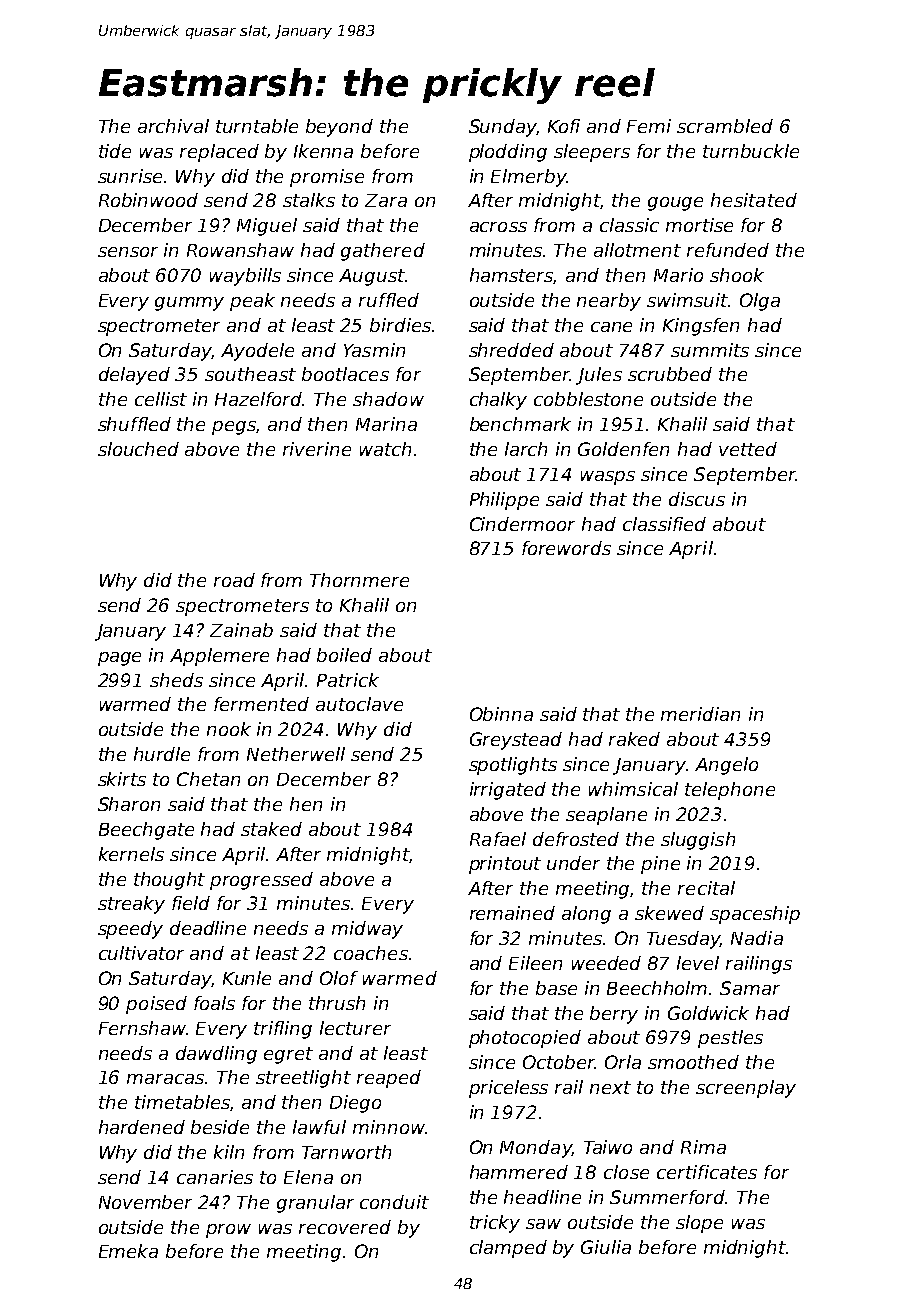  What do you see at coordinates (700, 714) in the screenshot?
I see `meridian` at bounding box center [700, 714].
